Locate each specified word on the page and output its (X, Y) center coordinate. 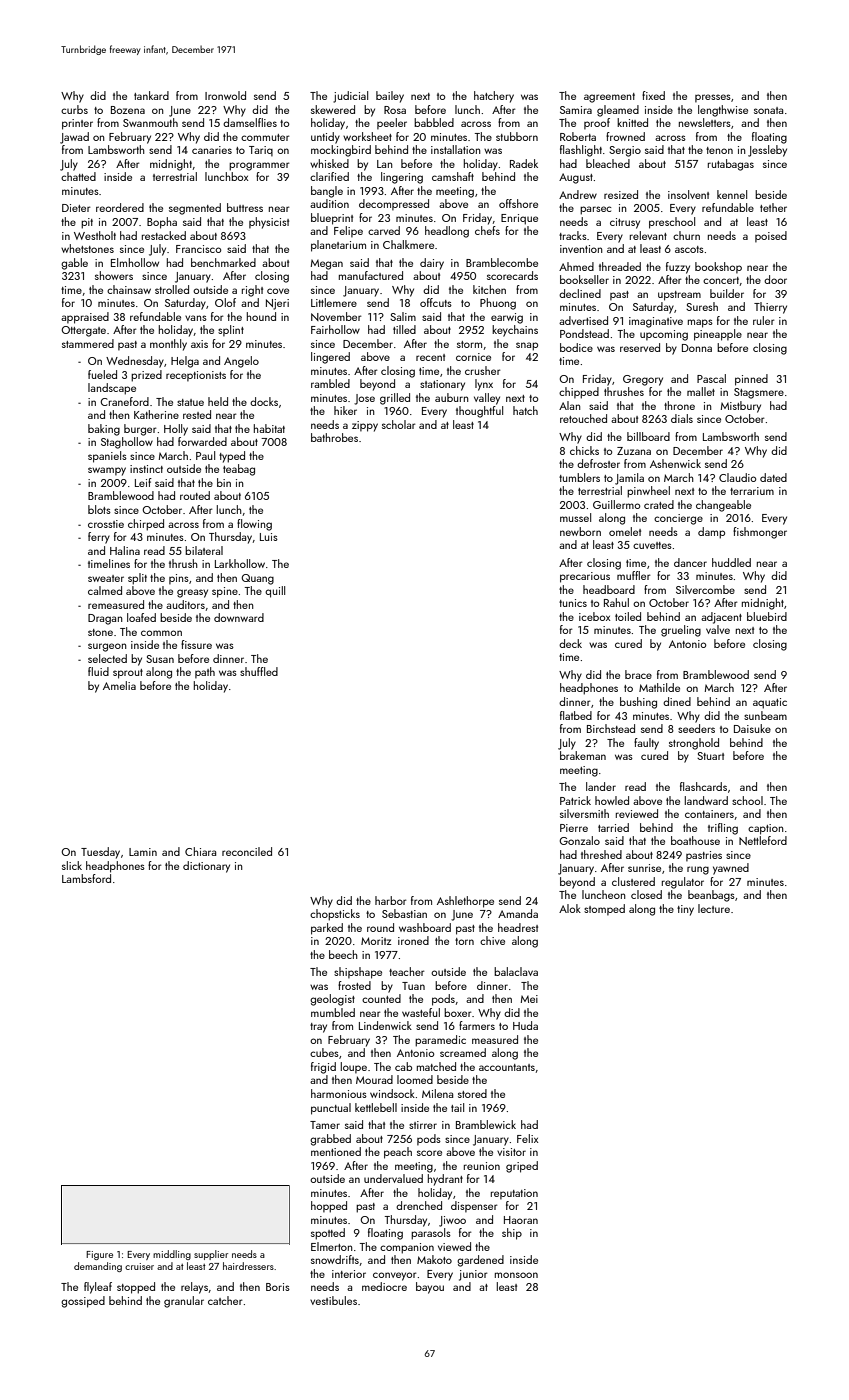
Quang (257, 579)
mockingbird (341, 151)
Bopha (162, 223)
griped (522, 1167)
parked (327, 929)
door (775, 279)
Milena (437, 1093)
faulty (646, 744)
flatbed (576, 715)
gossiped (83, 1302)
